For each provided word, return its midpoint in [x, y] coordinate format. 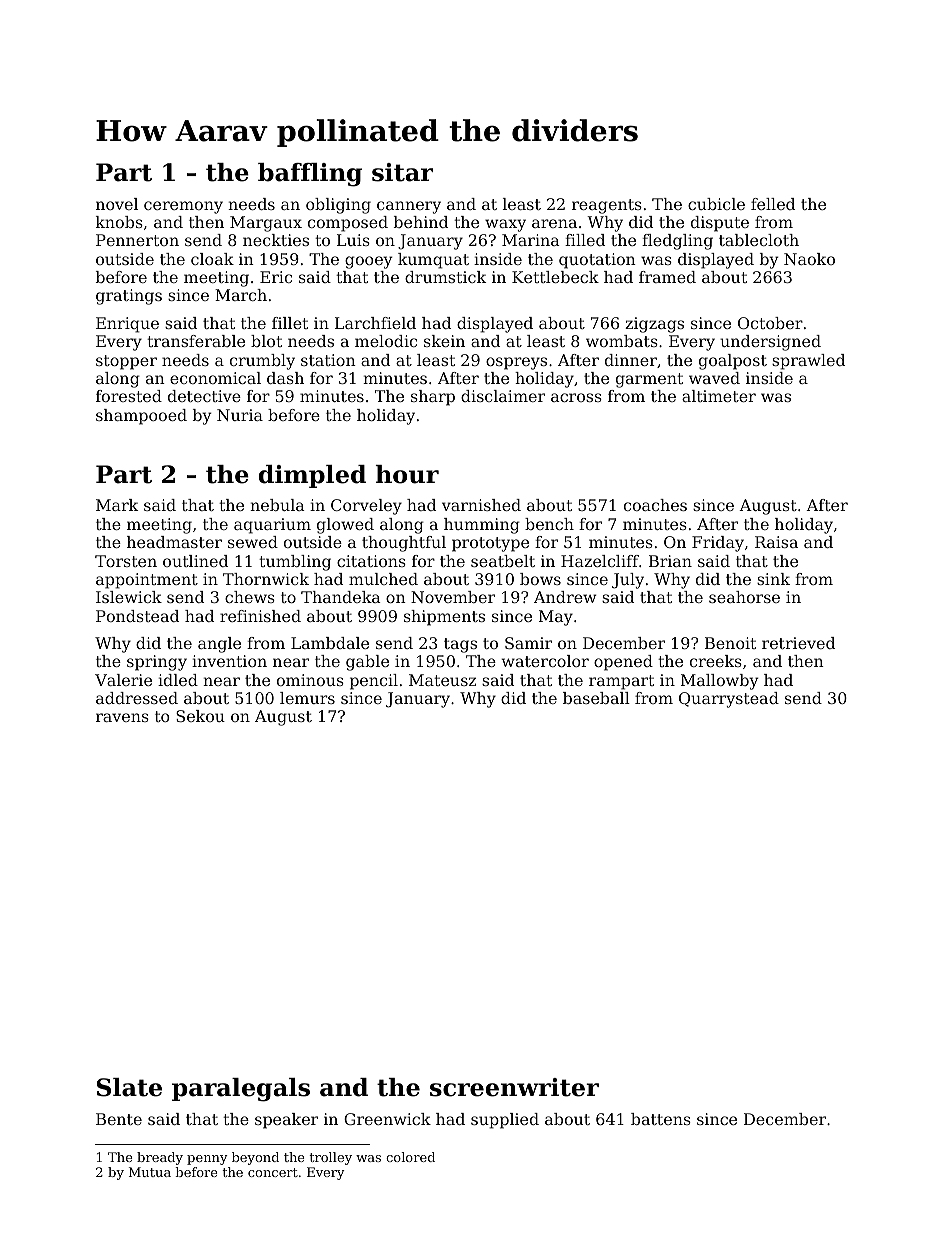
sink [773, 579]
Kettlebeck [555, 277]
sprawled [808, 362]
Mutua [150, 1172]
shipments [444, 618]
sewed [253, 542]
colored [410, 1157]
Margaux [266, 224]
